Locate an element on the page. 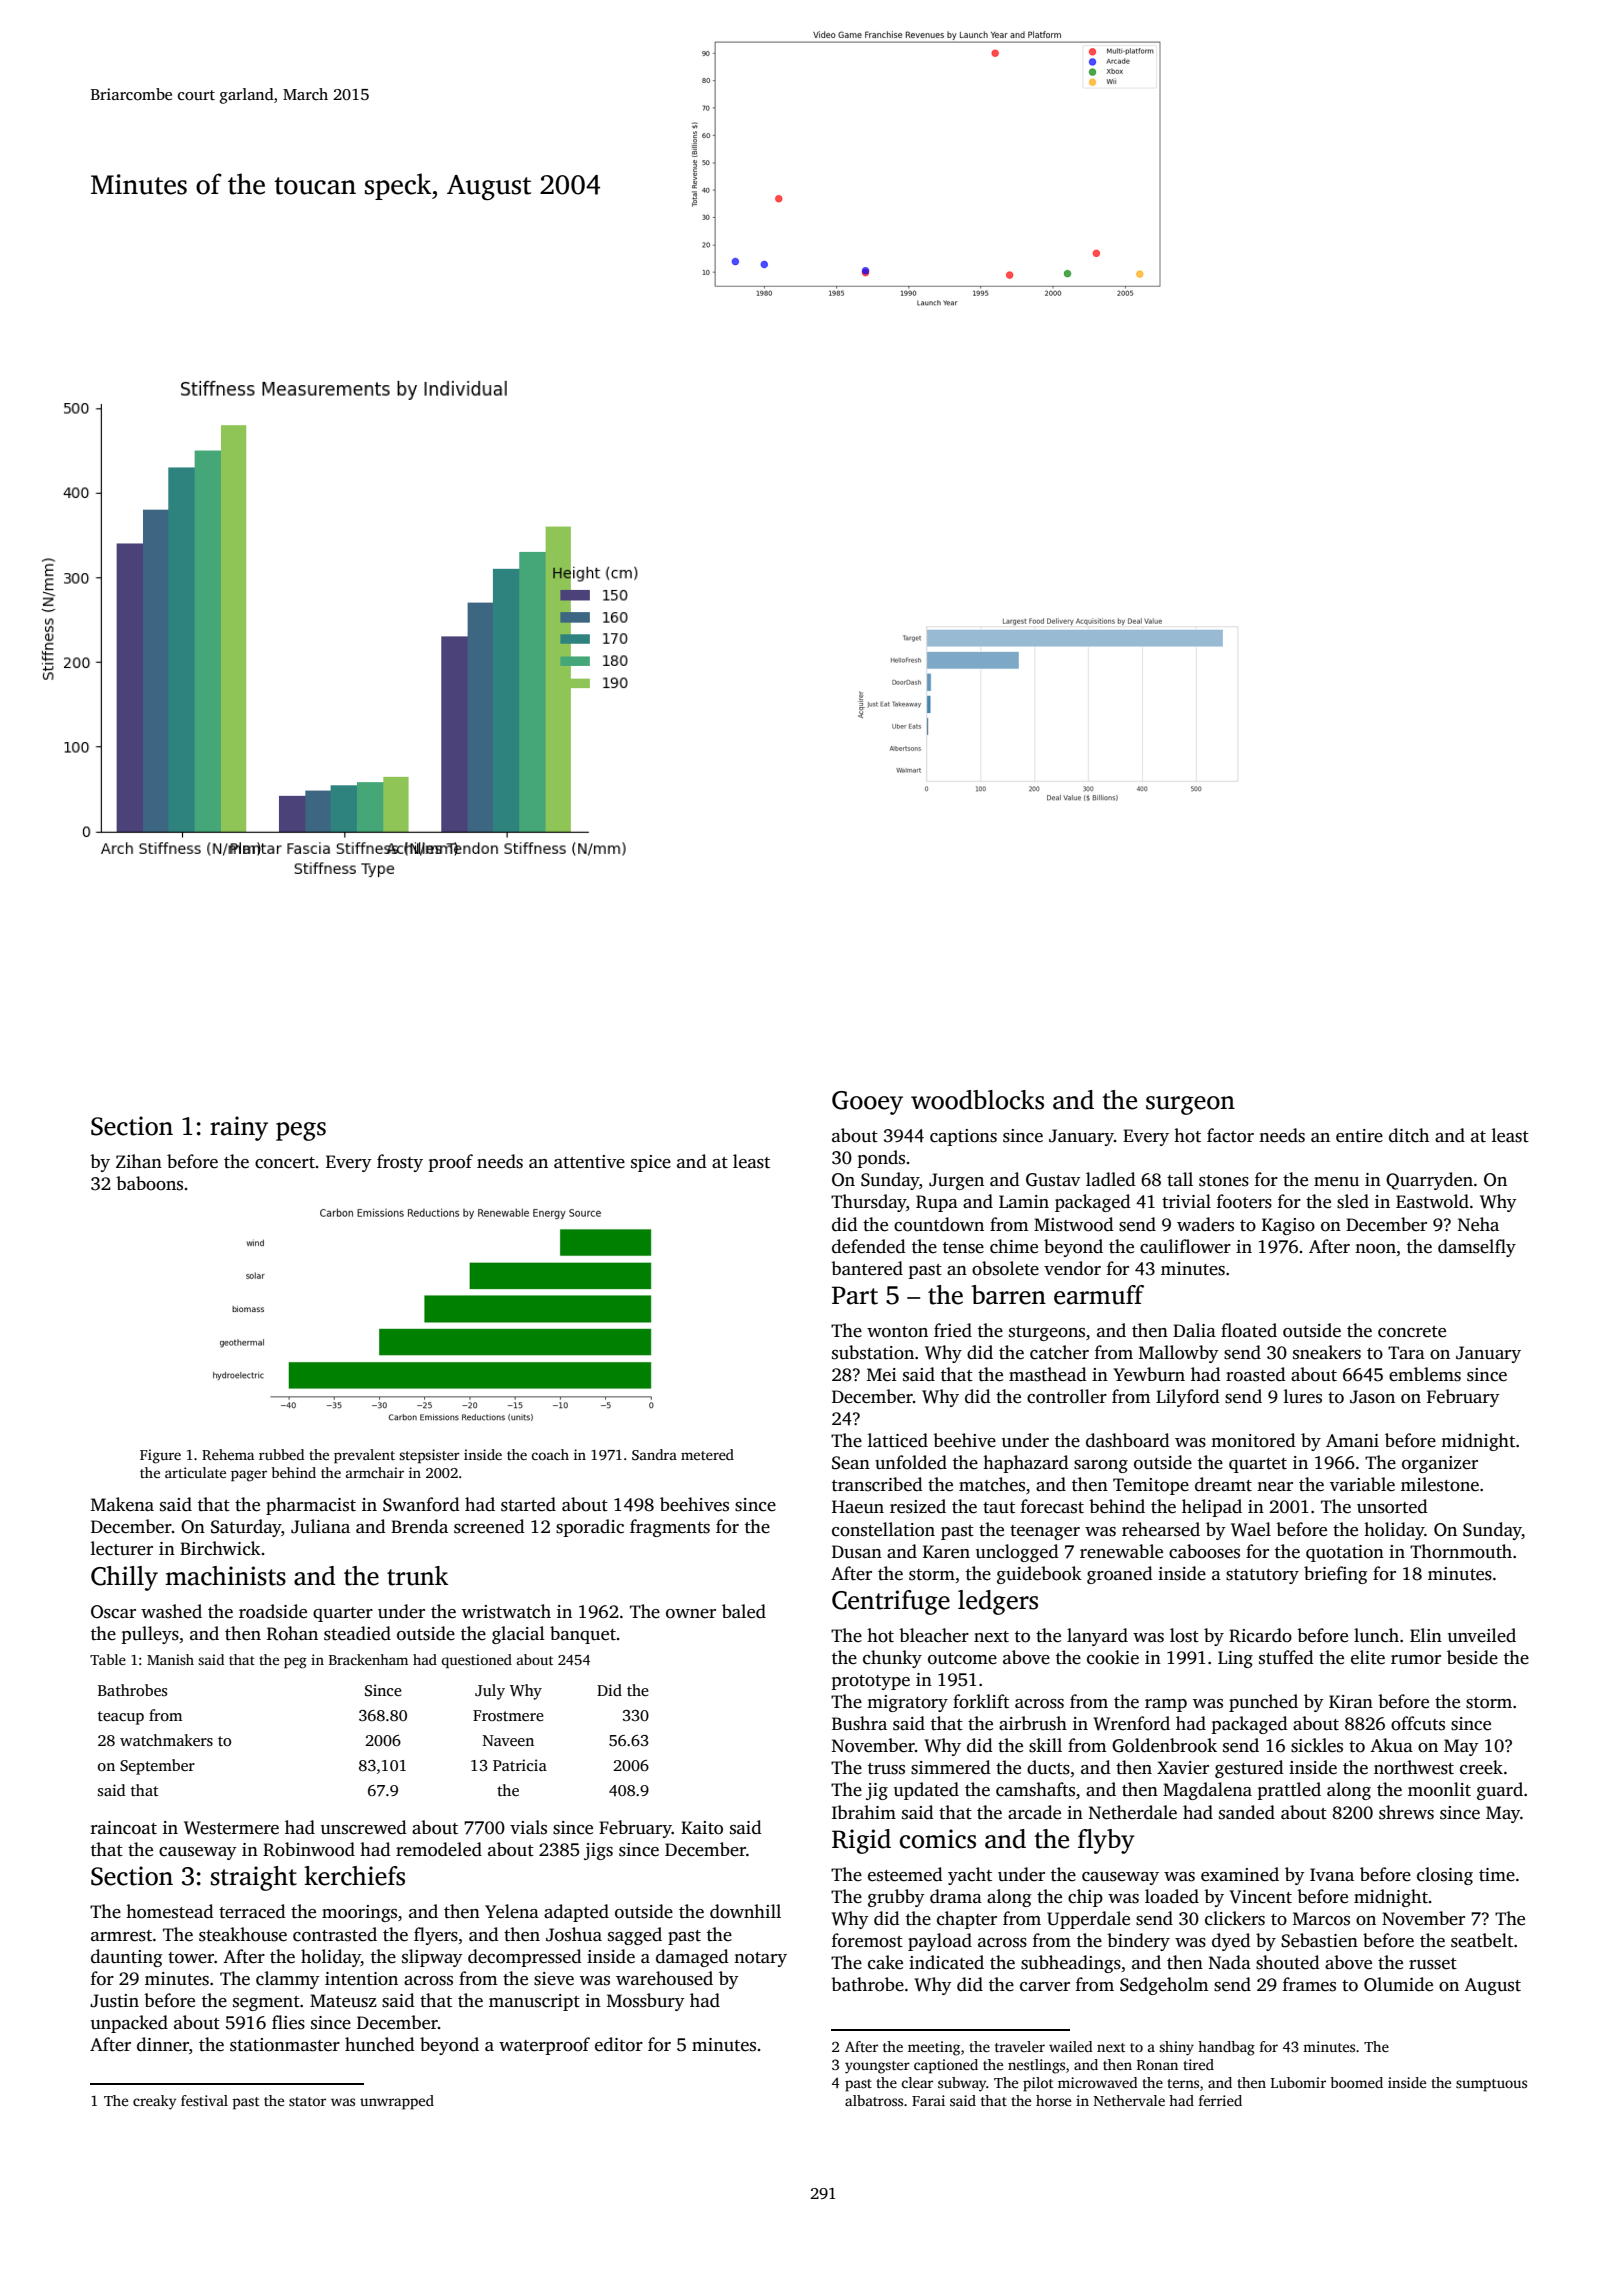 This image has width=1620, height=2292. Frostmere is located at coordinates (508, 1715).
